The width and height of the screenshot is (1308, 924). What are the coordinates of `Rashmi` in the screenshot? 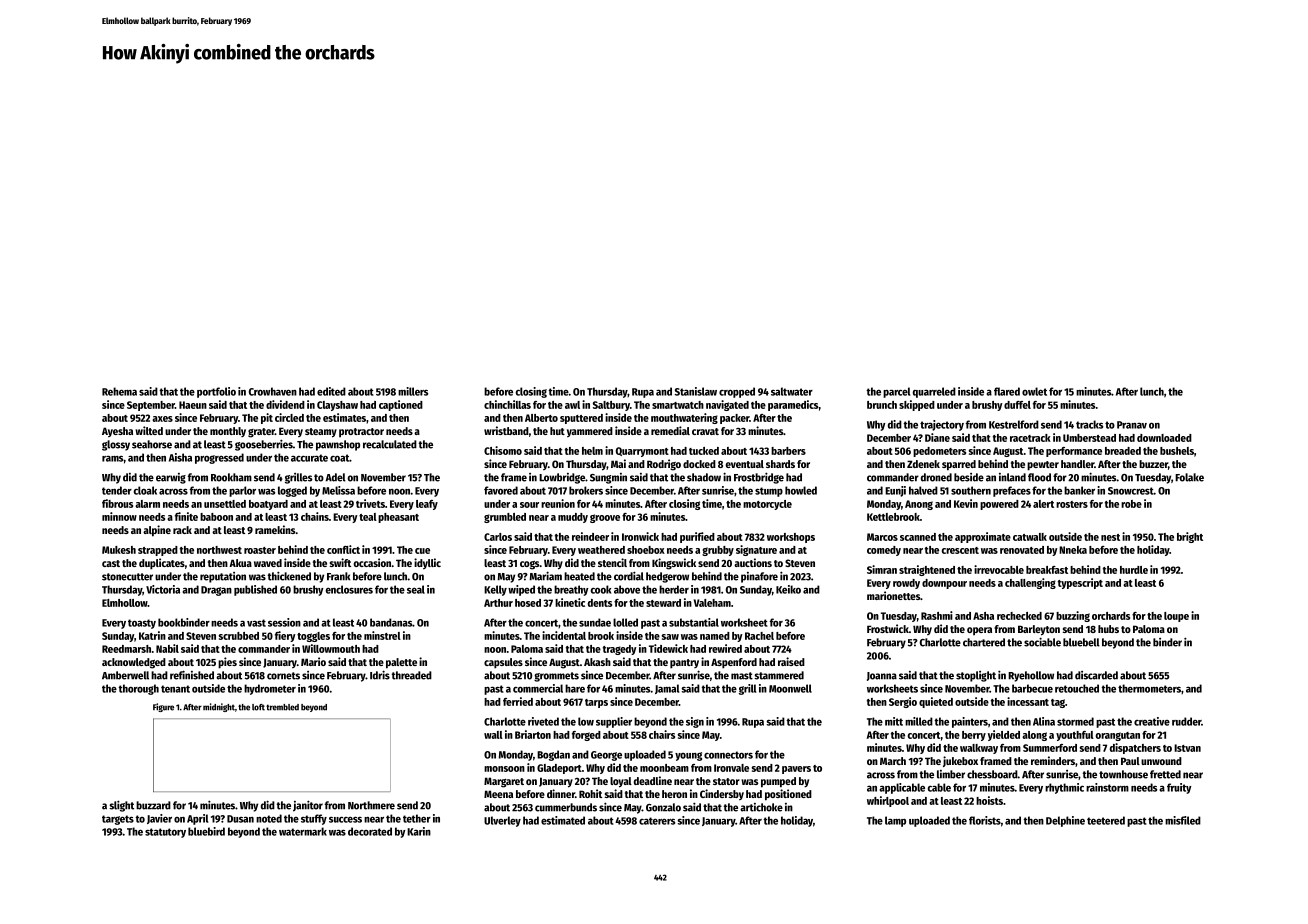 It's located at (937, 615).
